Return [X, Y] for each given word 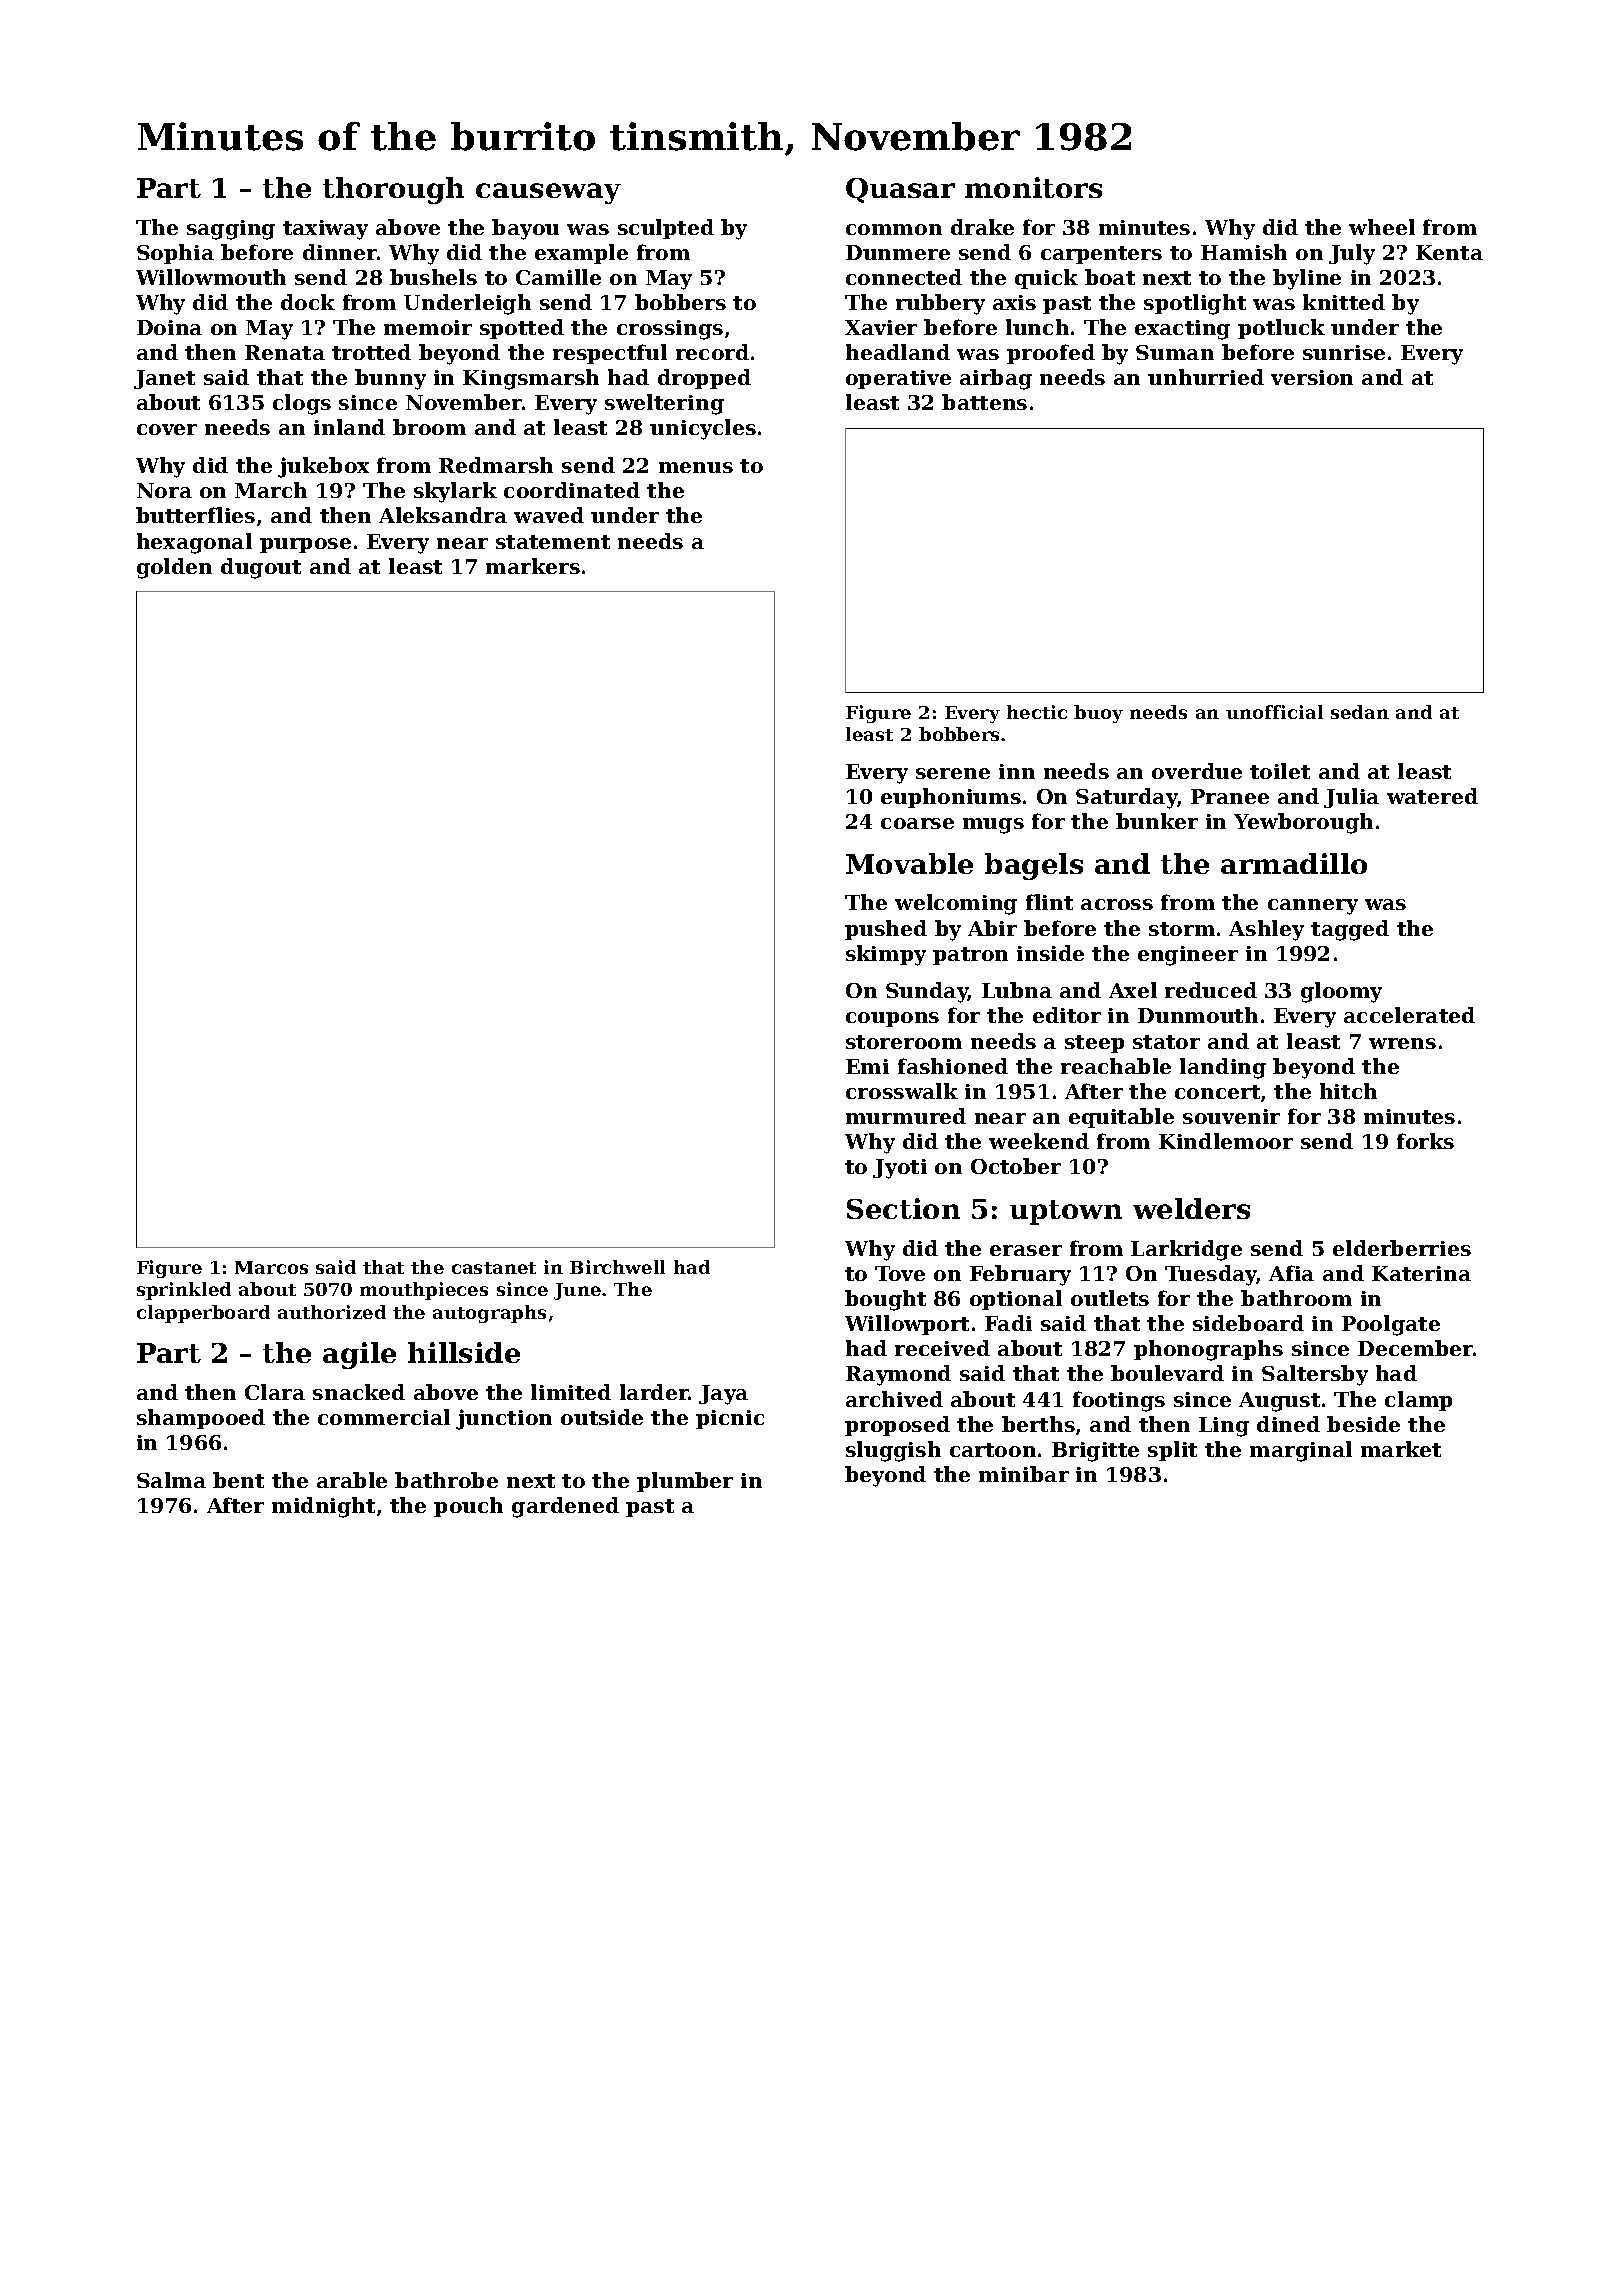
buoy [1098, 714]
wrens [1402, 1043]
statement [553, 542]
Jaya [723, 1395]
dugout [261, 568]
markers [533, 566]
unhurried [1206, 377]
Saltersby [1315, 1375]
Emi [867, 1066]
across [1117, 904]
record [712, 352]
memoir [428, 327]
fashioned [953, 1066]
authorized [332, 1312]
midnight [323, 1507]
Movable [909, 863]
